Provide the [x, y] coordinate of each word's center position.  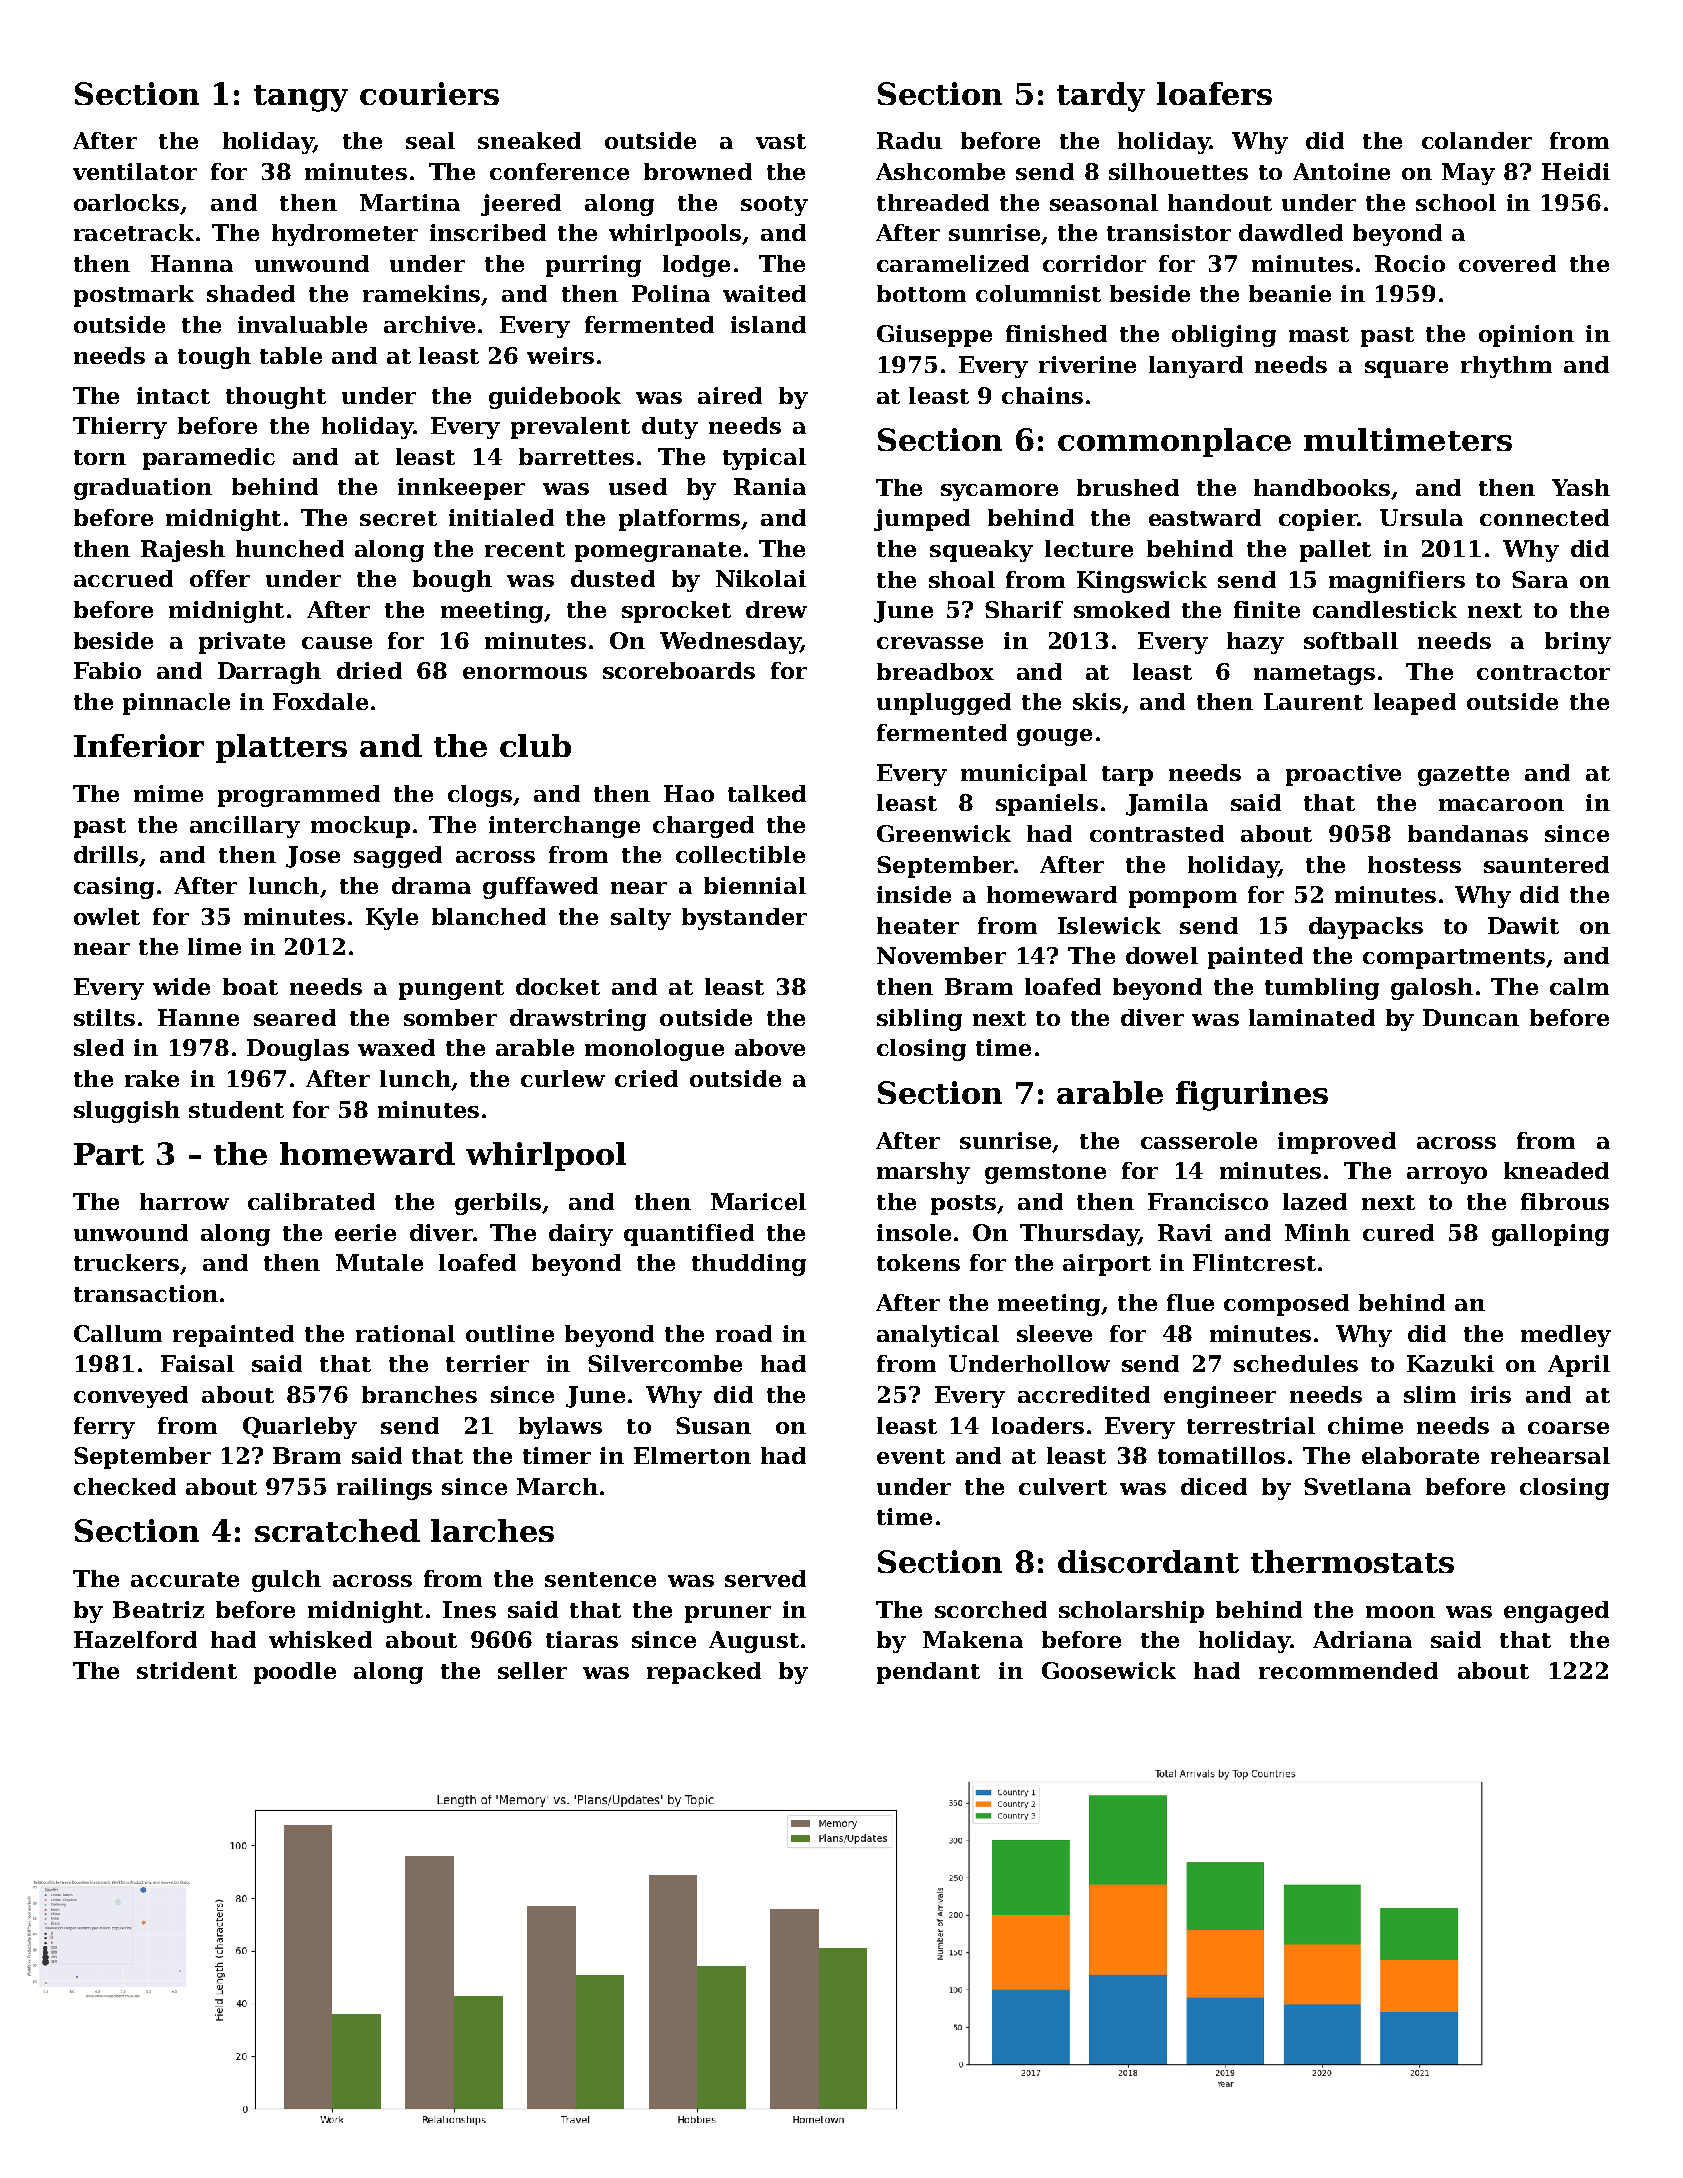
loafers [1214, 93]
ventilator [135, 171]
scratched [337, 1530]
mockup [360, 827]
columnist [1038, 293]
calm [1579, 986]
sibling [919, 1020]
